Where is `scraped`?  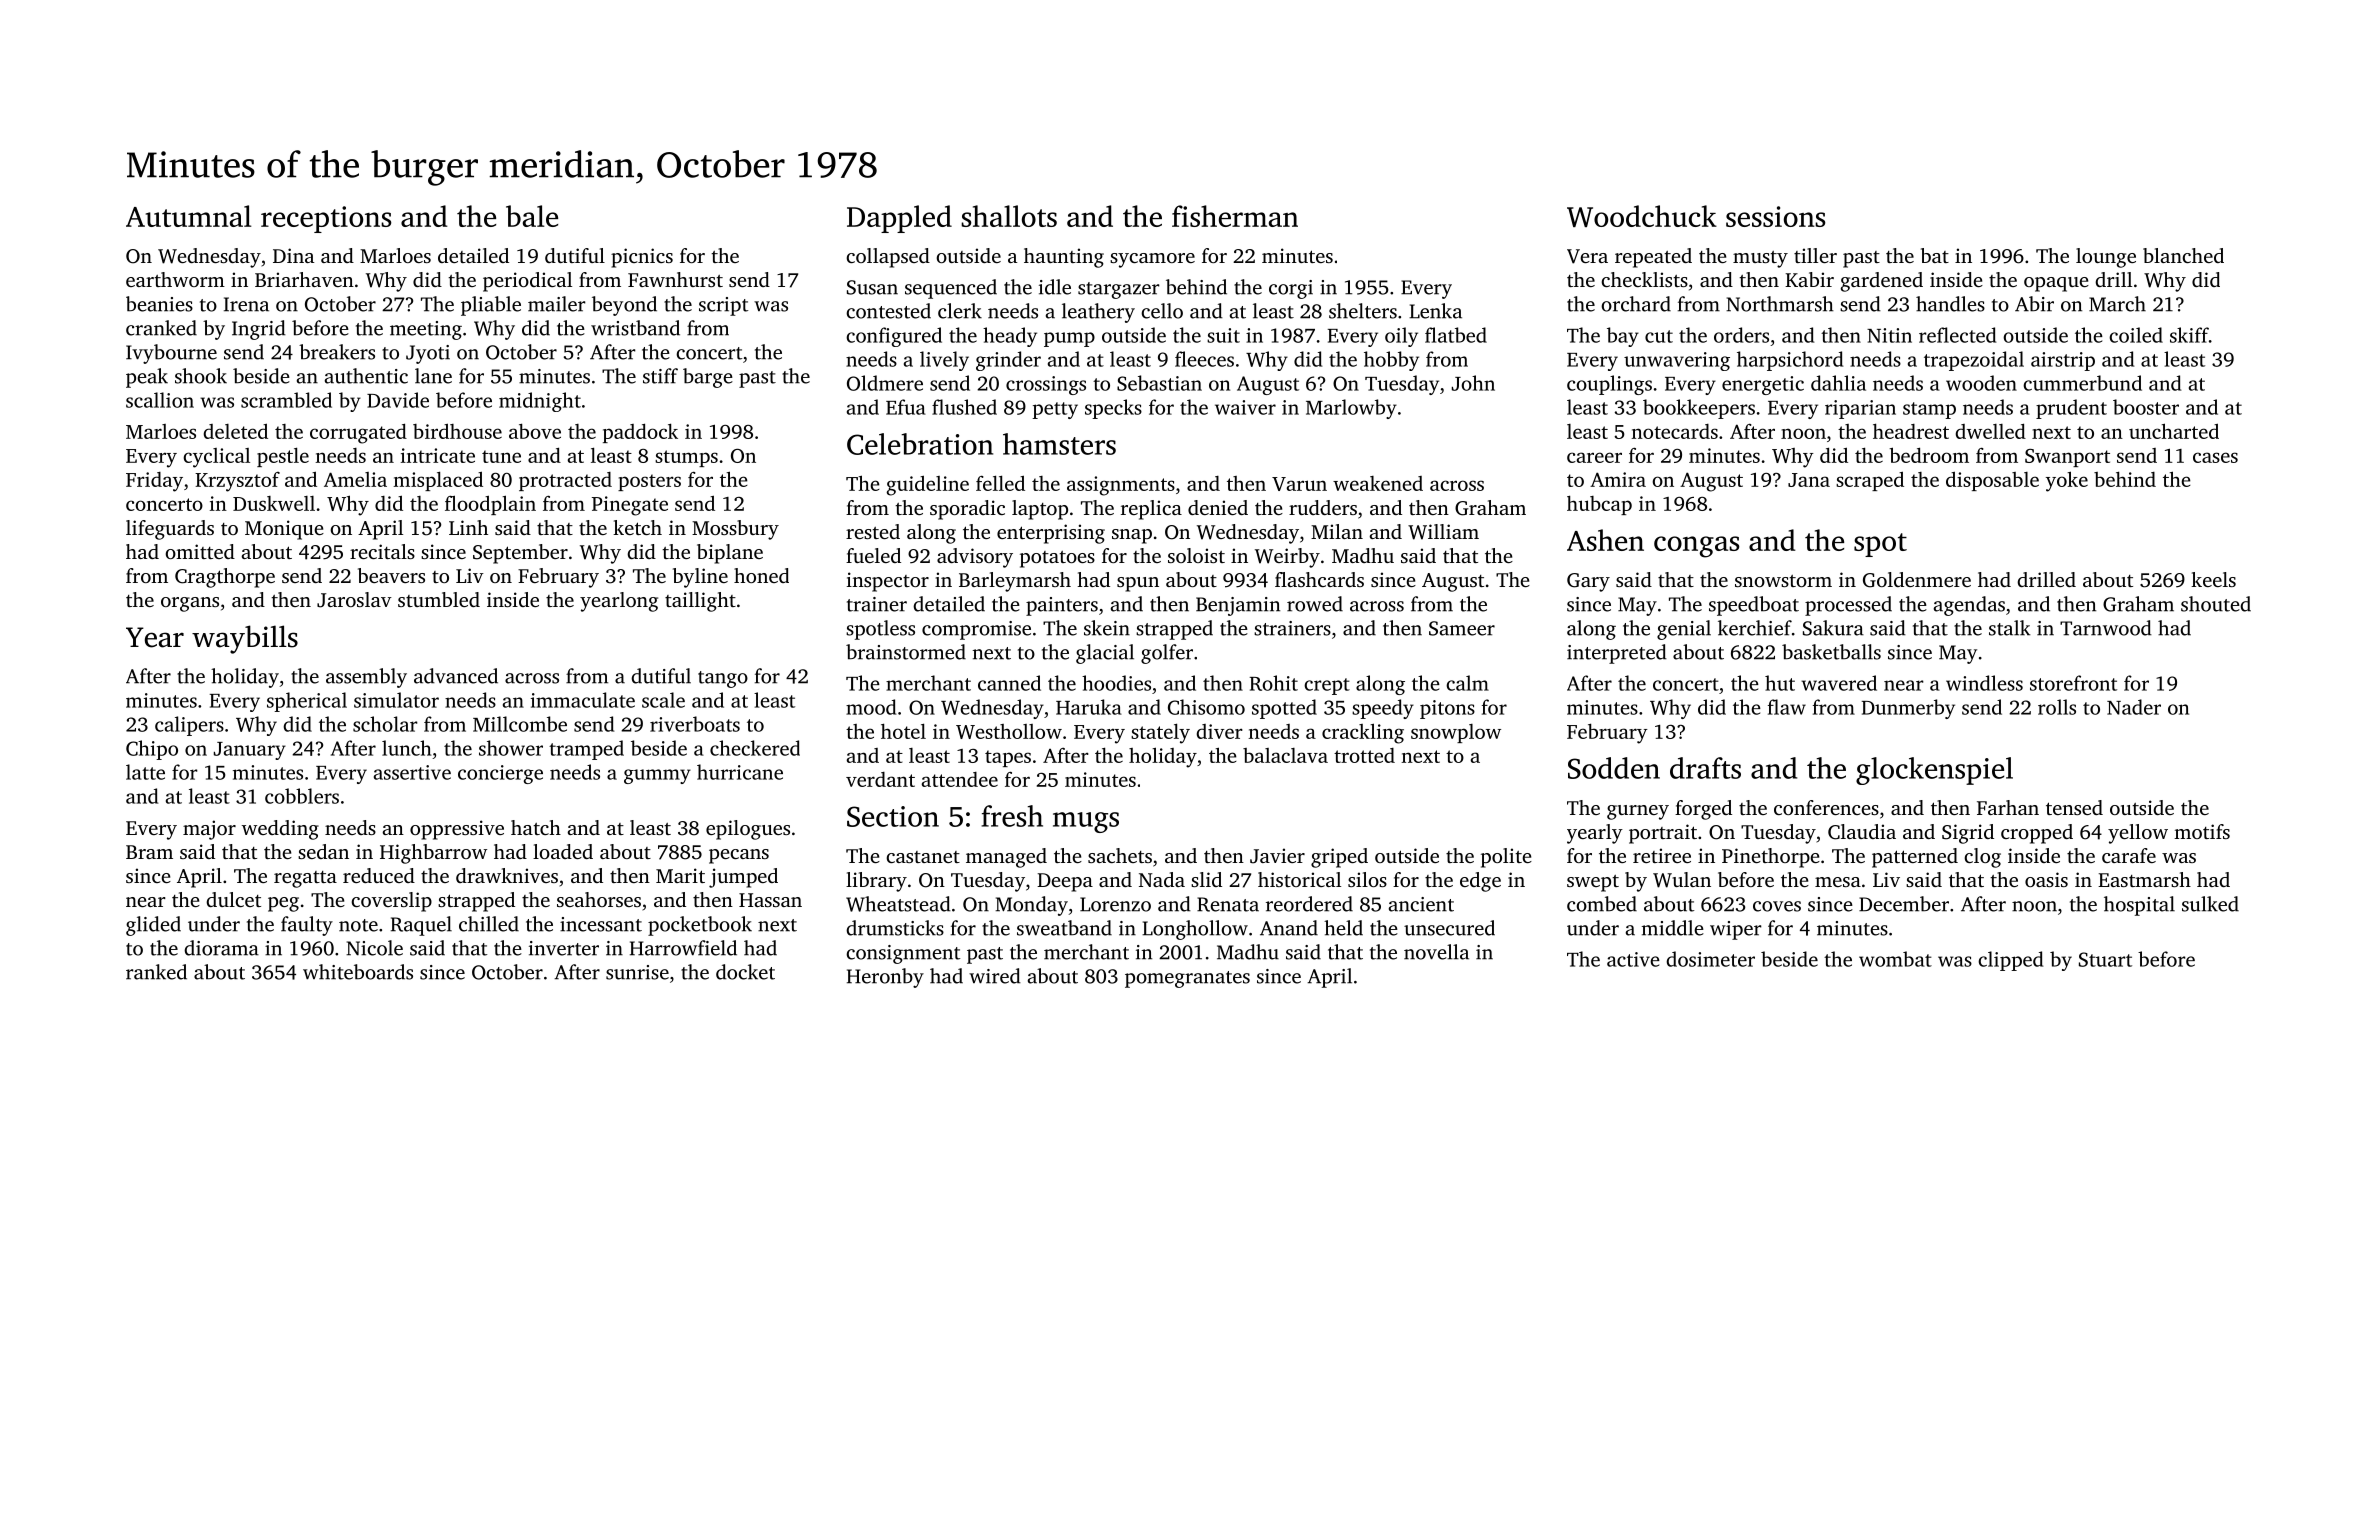
scraped is located at coordinates (1870, 481).
